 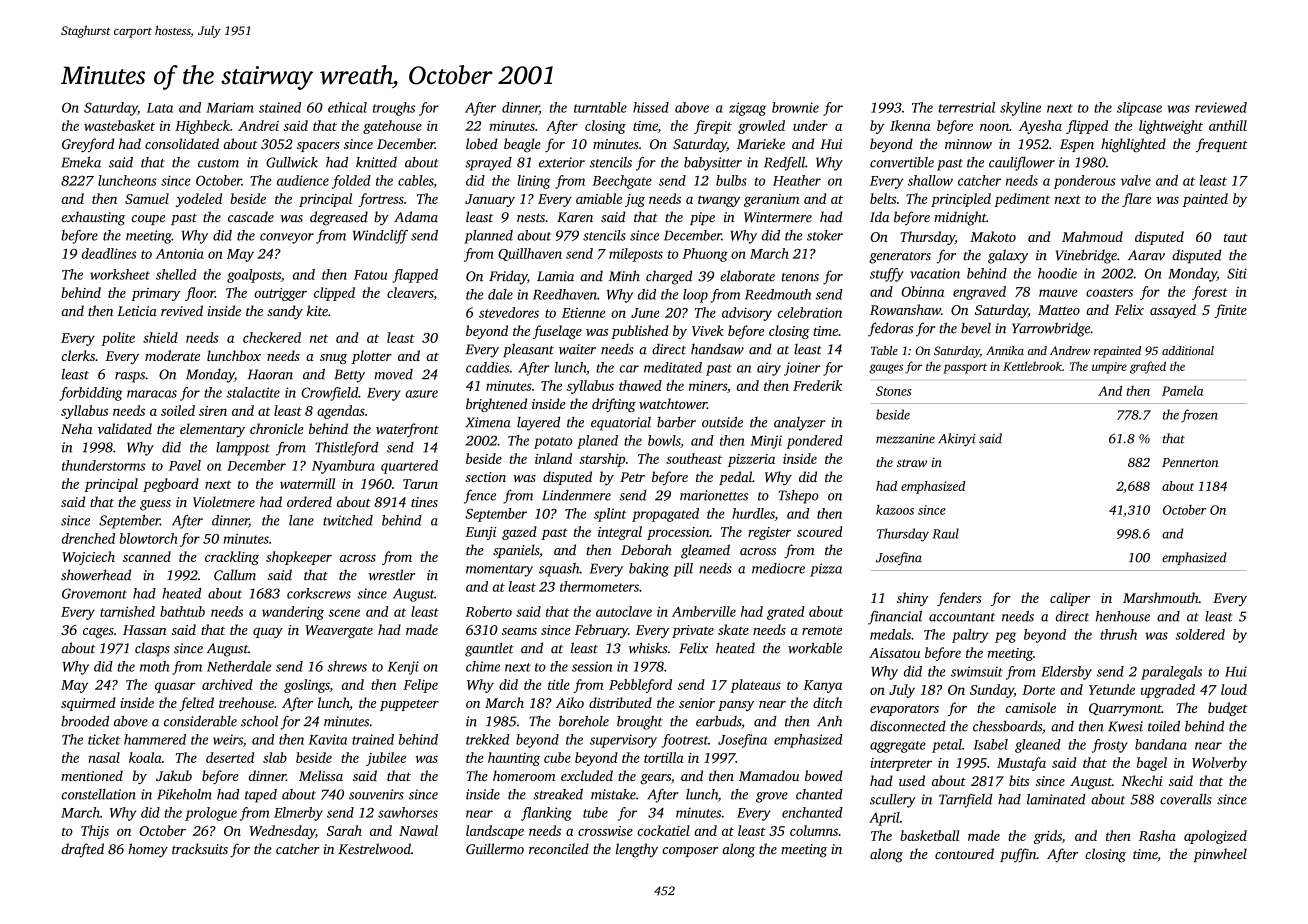 What do you see at coordinates (1118, 634) in the screenshot?
I see `thrush` at bounding box center [1118, 634].
